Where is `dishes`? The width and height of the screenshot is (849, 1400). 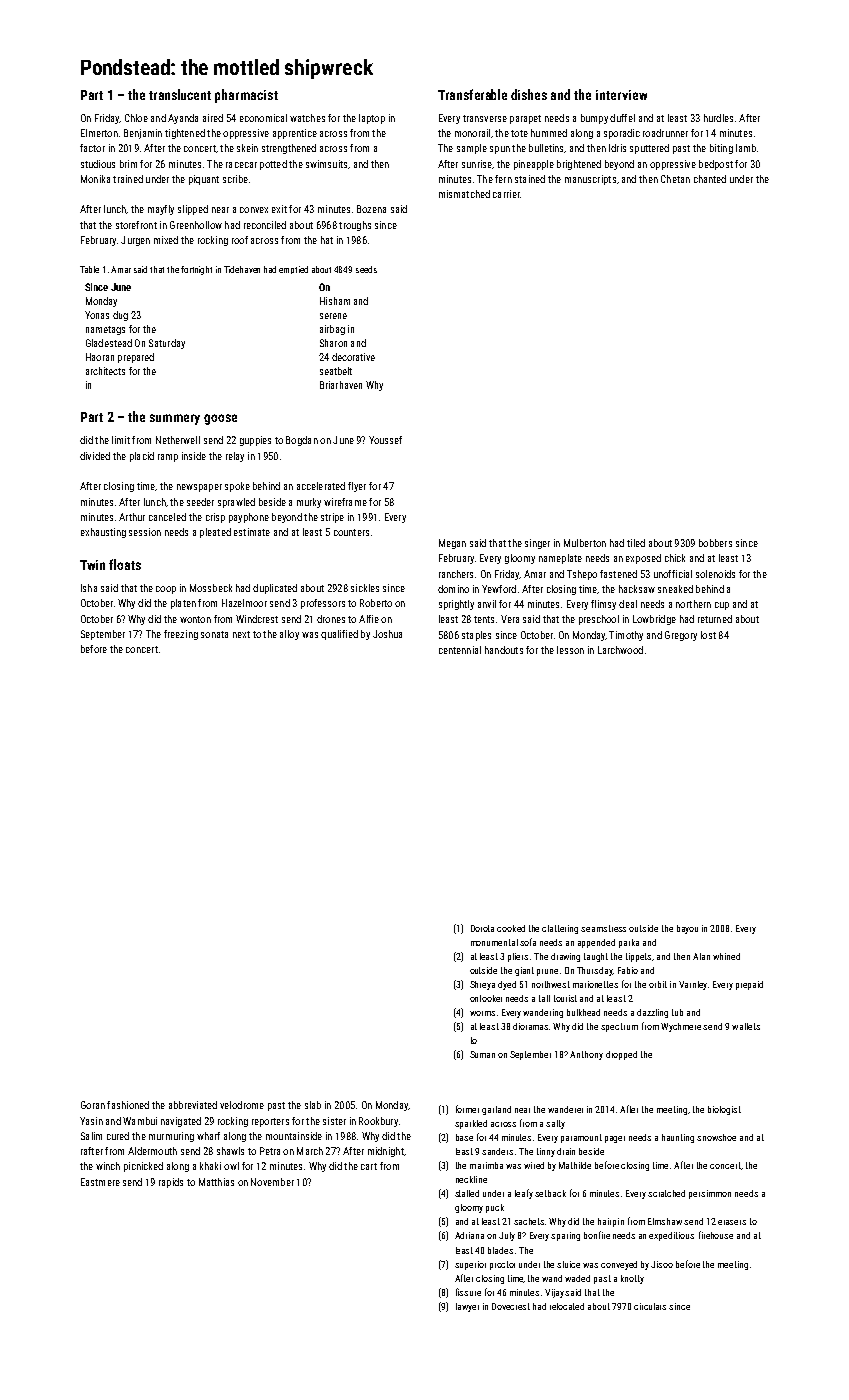
dishes is located at coordinates (529, 94).
